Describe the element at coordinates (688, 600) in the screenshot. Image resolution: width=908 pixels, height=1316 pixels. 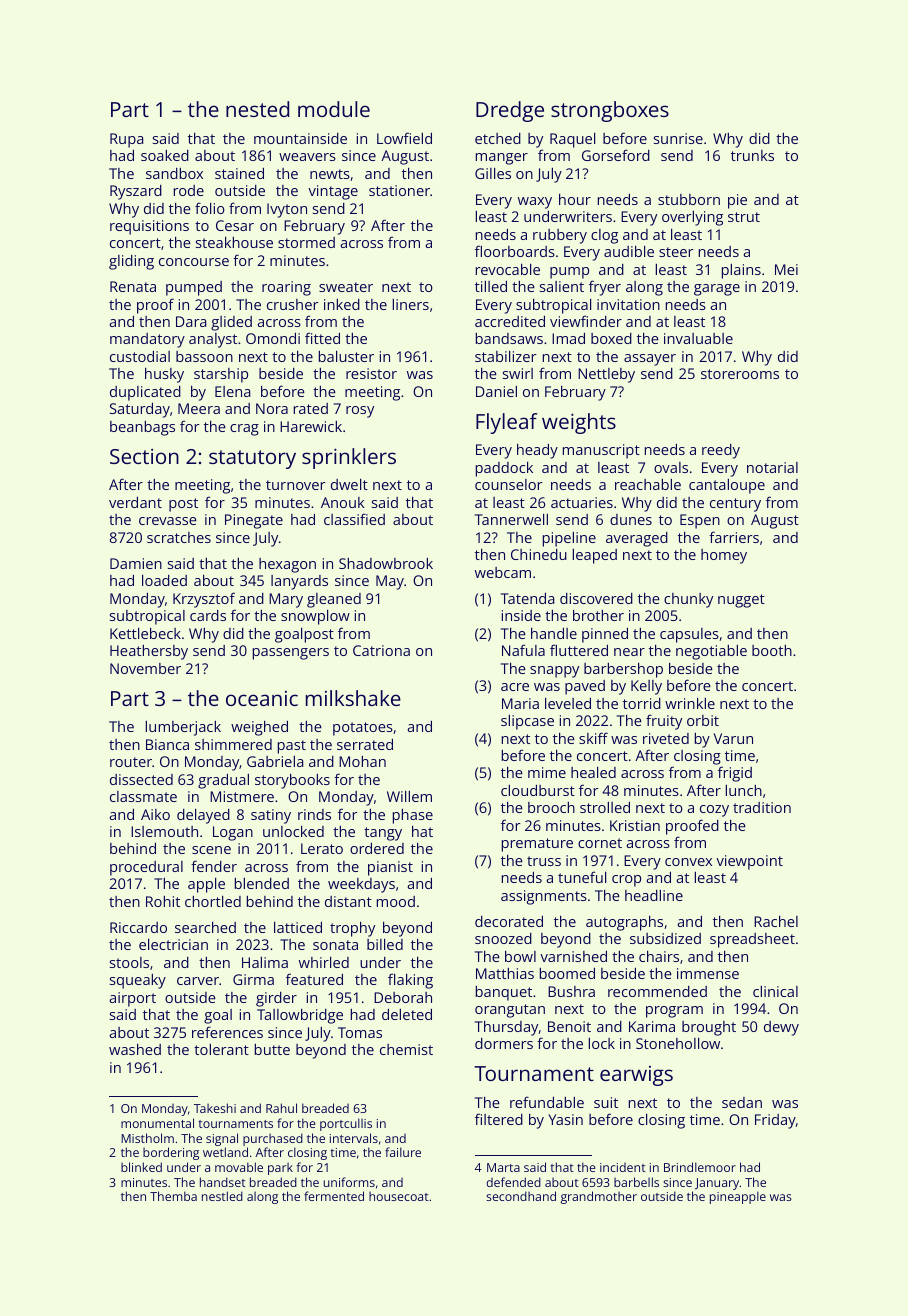
I see `chunky` at that location.
